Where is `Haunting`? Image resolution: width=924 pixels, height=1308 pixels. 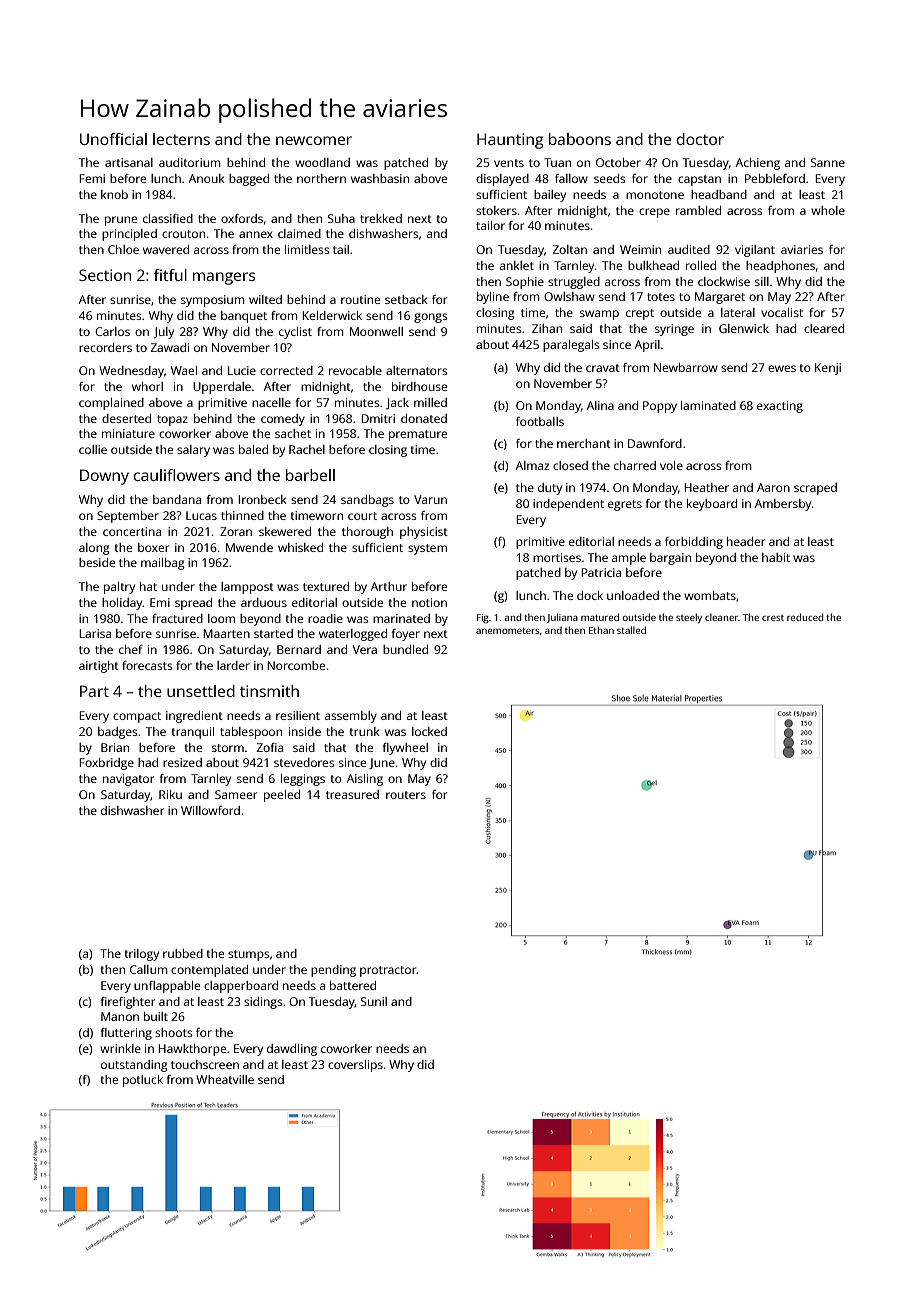 Haunting is located at coordinates (510, 141).
